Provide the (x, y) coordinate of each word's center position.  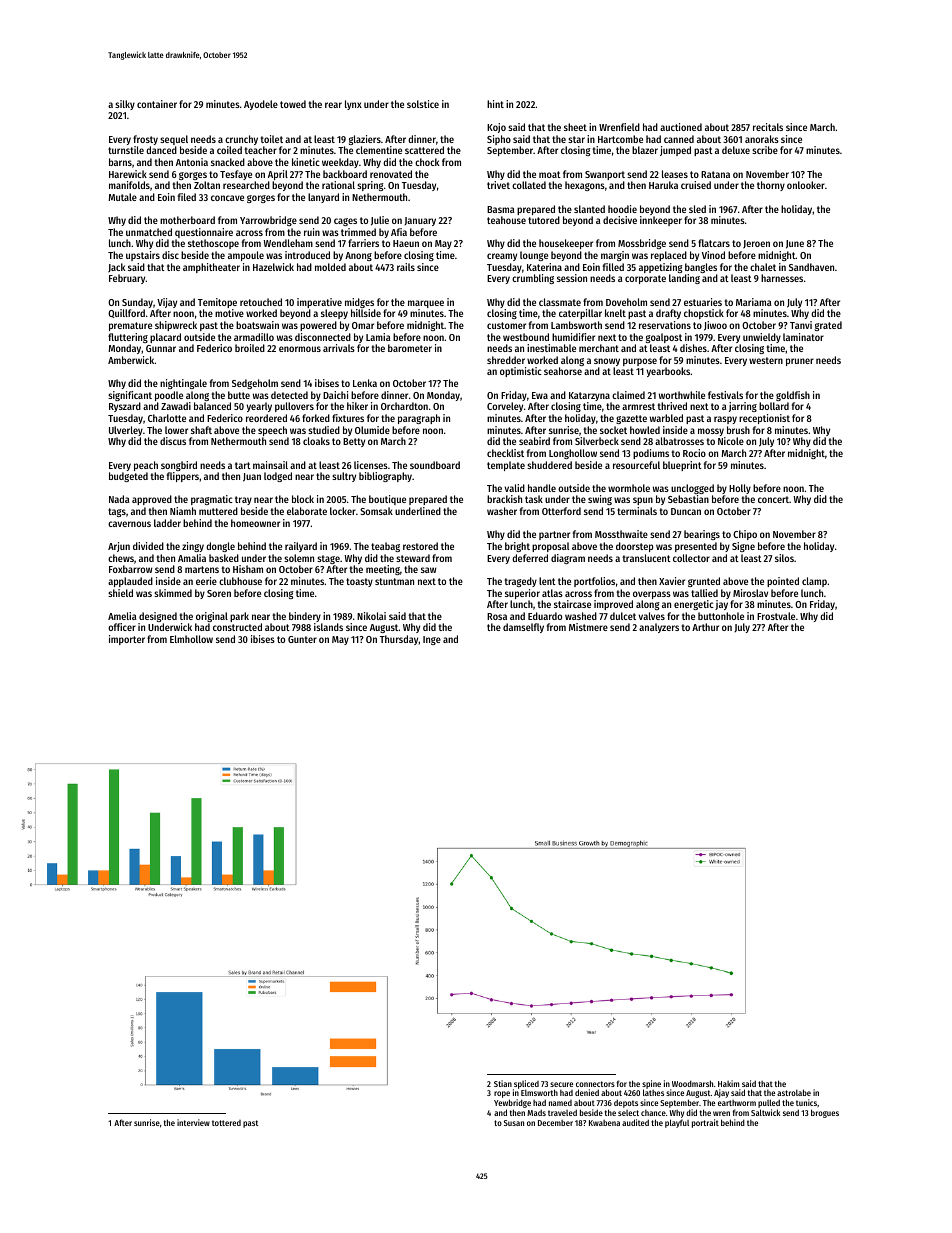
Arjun (119, 547)
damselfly (523, 628)
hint (495, 104)
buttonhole (721, 616)
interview (193, 1122)
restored (420, 546)
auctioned (681, 127)
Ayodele (261, 105)
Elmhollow (191, 639)
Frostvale (776, 616)
